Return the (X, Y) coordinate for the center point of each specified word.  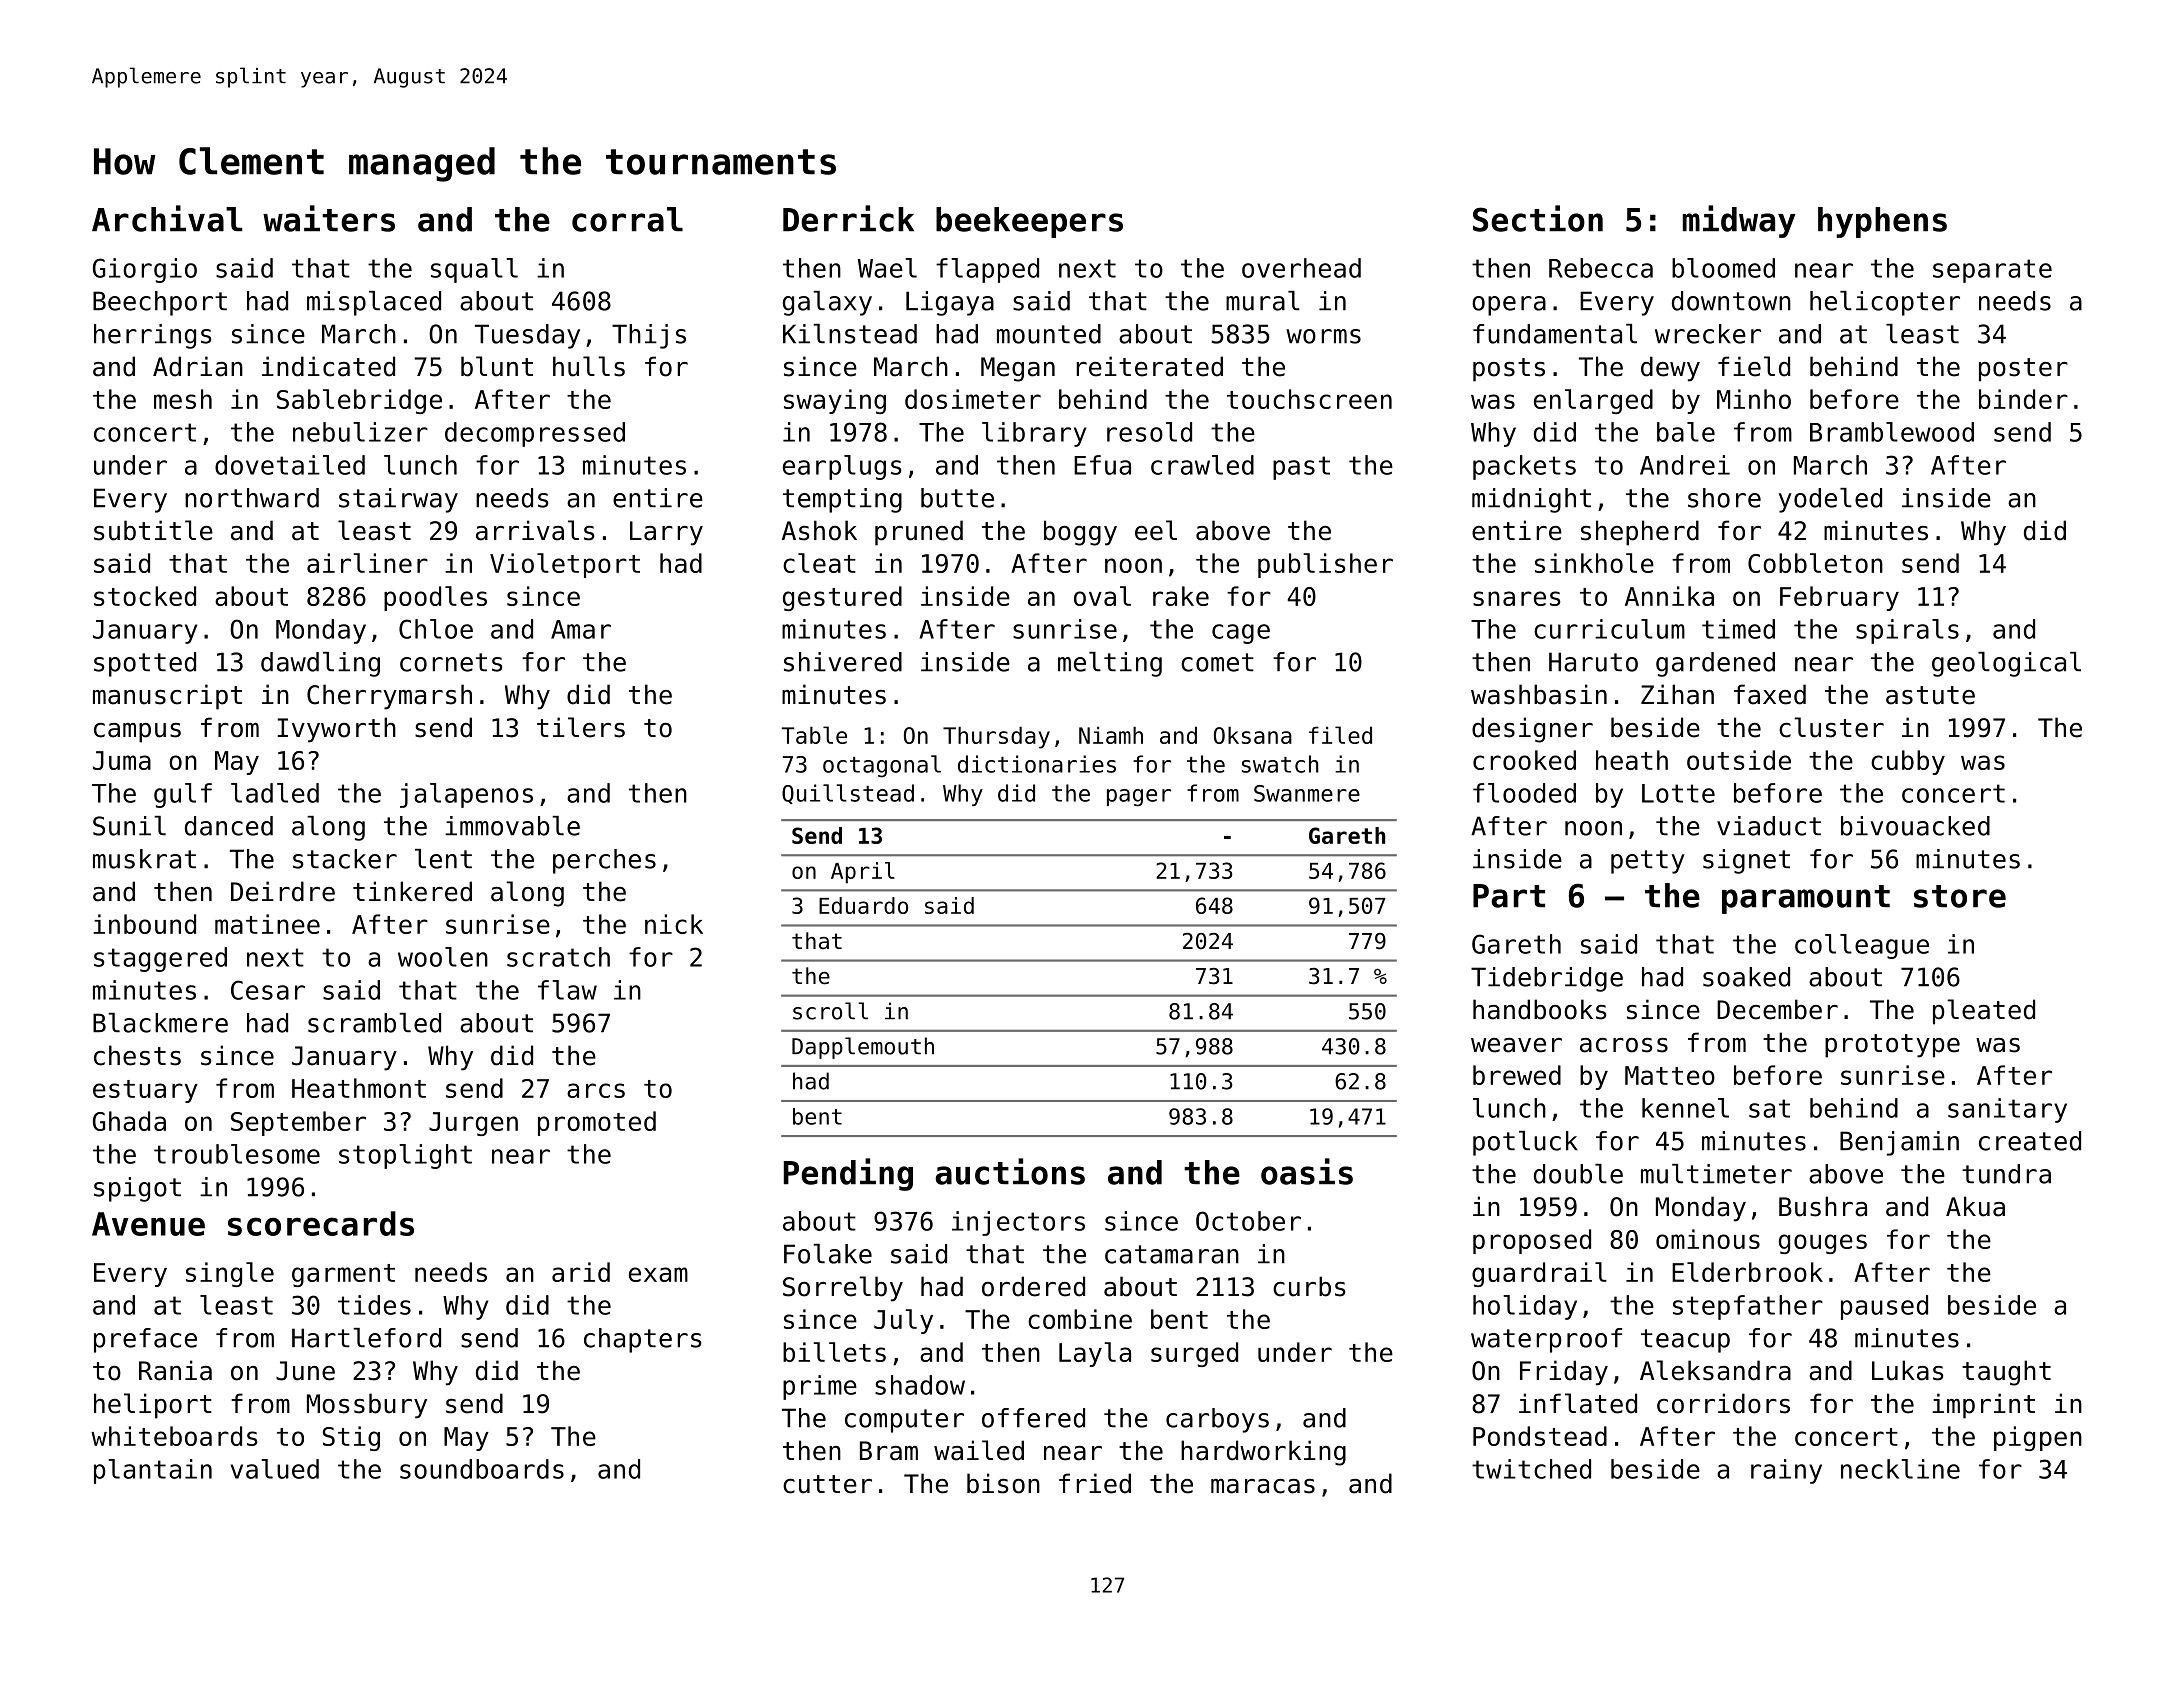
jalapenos (466, 795)
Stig (351, 1438)
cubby (1908, 762)
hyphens (1882, 222)
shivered (843, 662)
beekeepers (1029, 222)
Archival (167, 218)
